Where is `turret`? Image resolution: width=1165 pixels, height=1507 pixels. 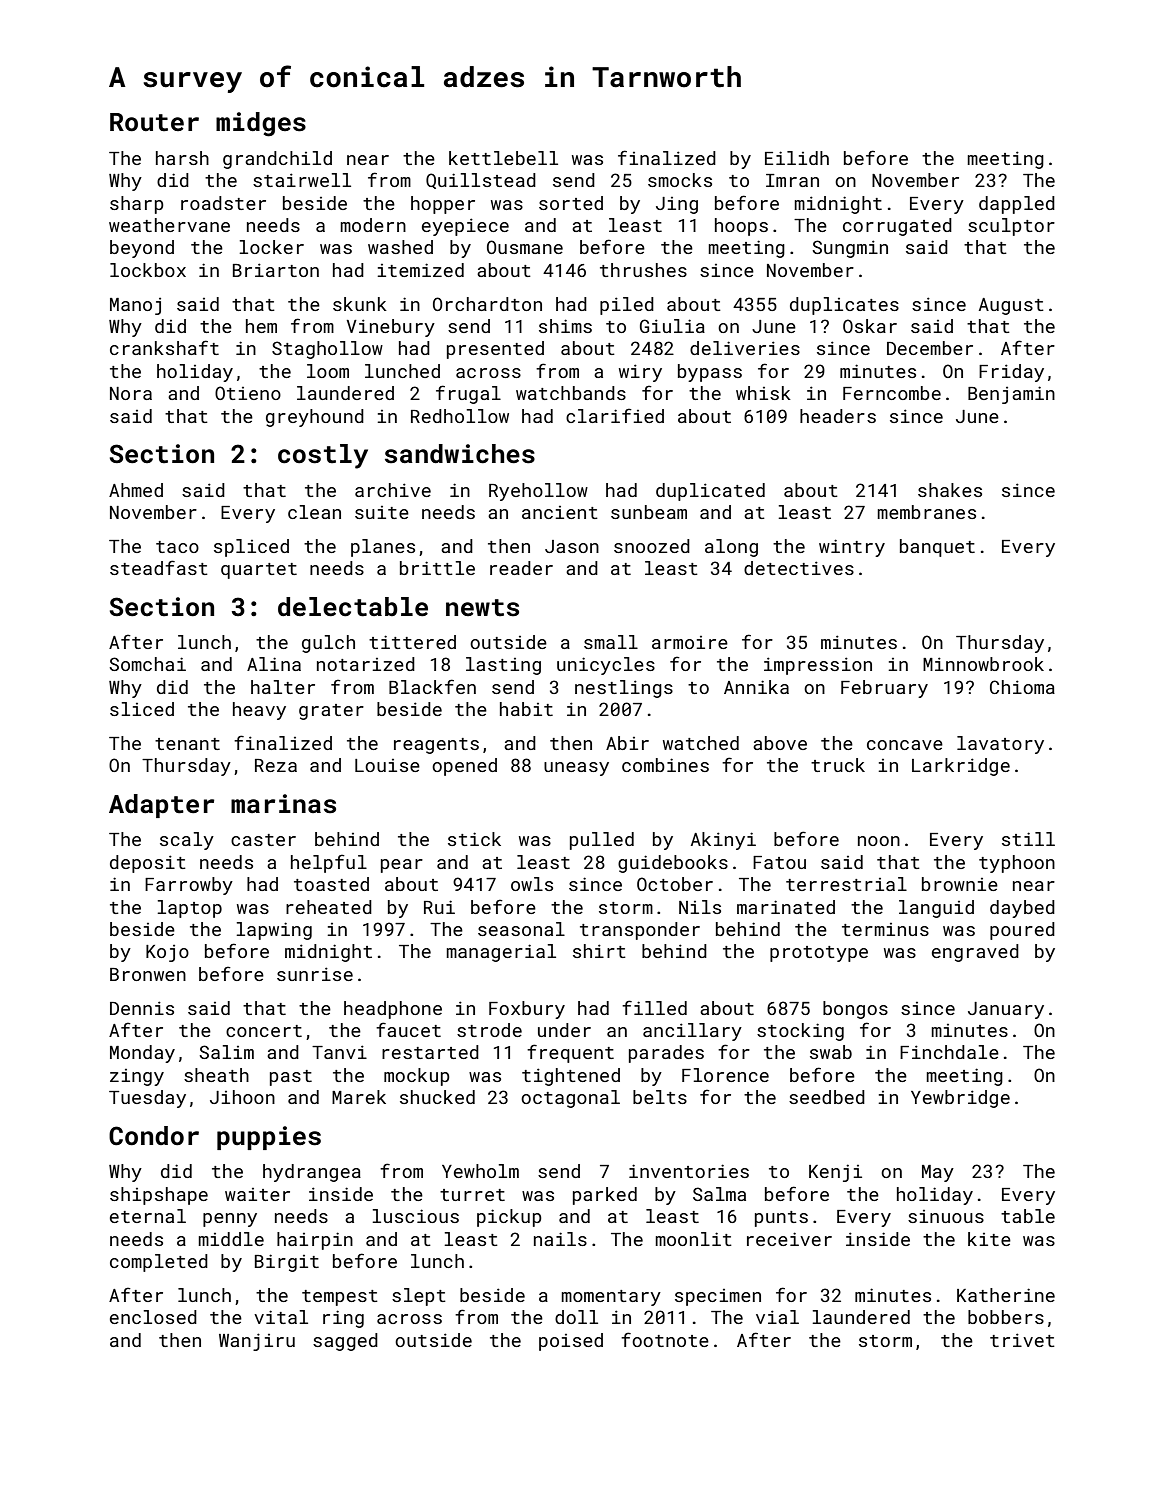 turret is located at coordinates (472, 1195).
